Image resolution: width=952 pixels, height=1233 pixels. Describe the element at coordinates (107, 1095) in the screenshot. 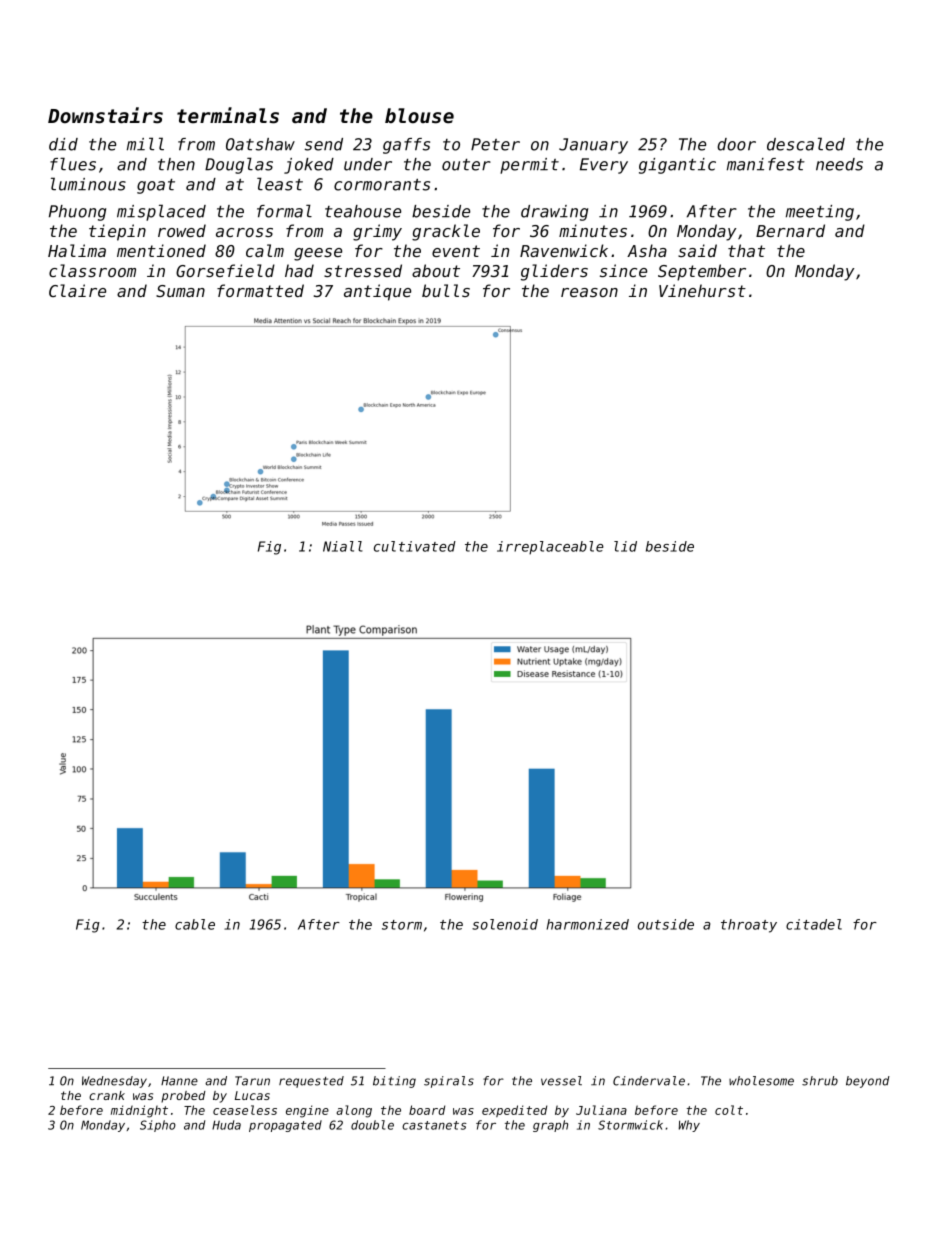

I see `crank` at that location.
